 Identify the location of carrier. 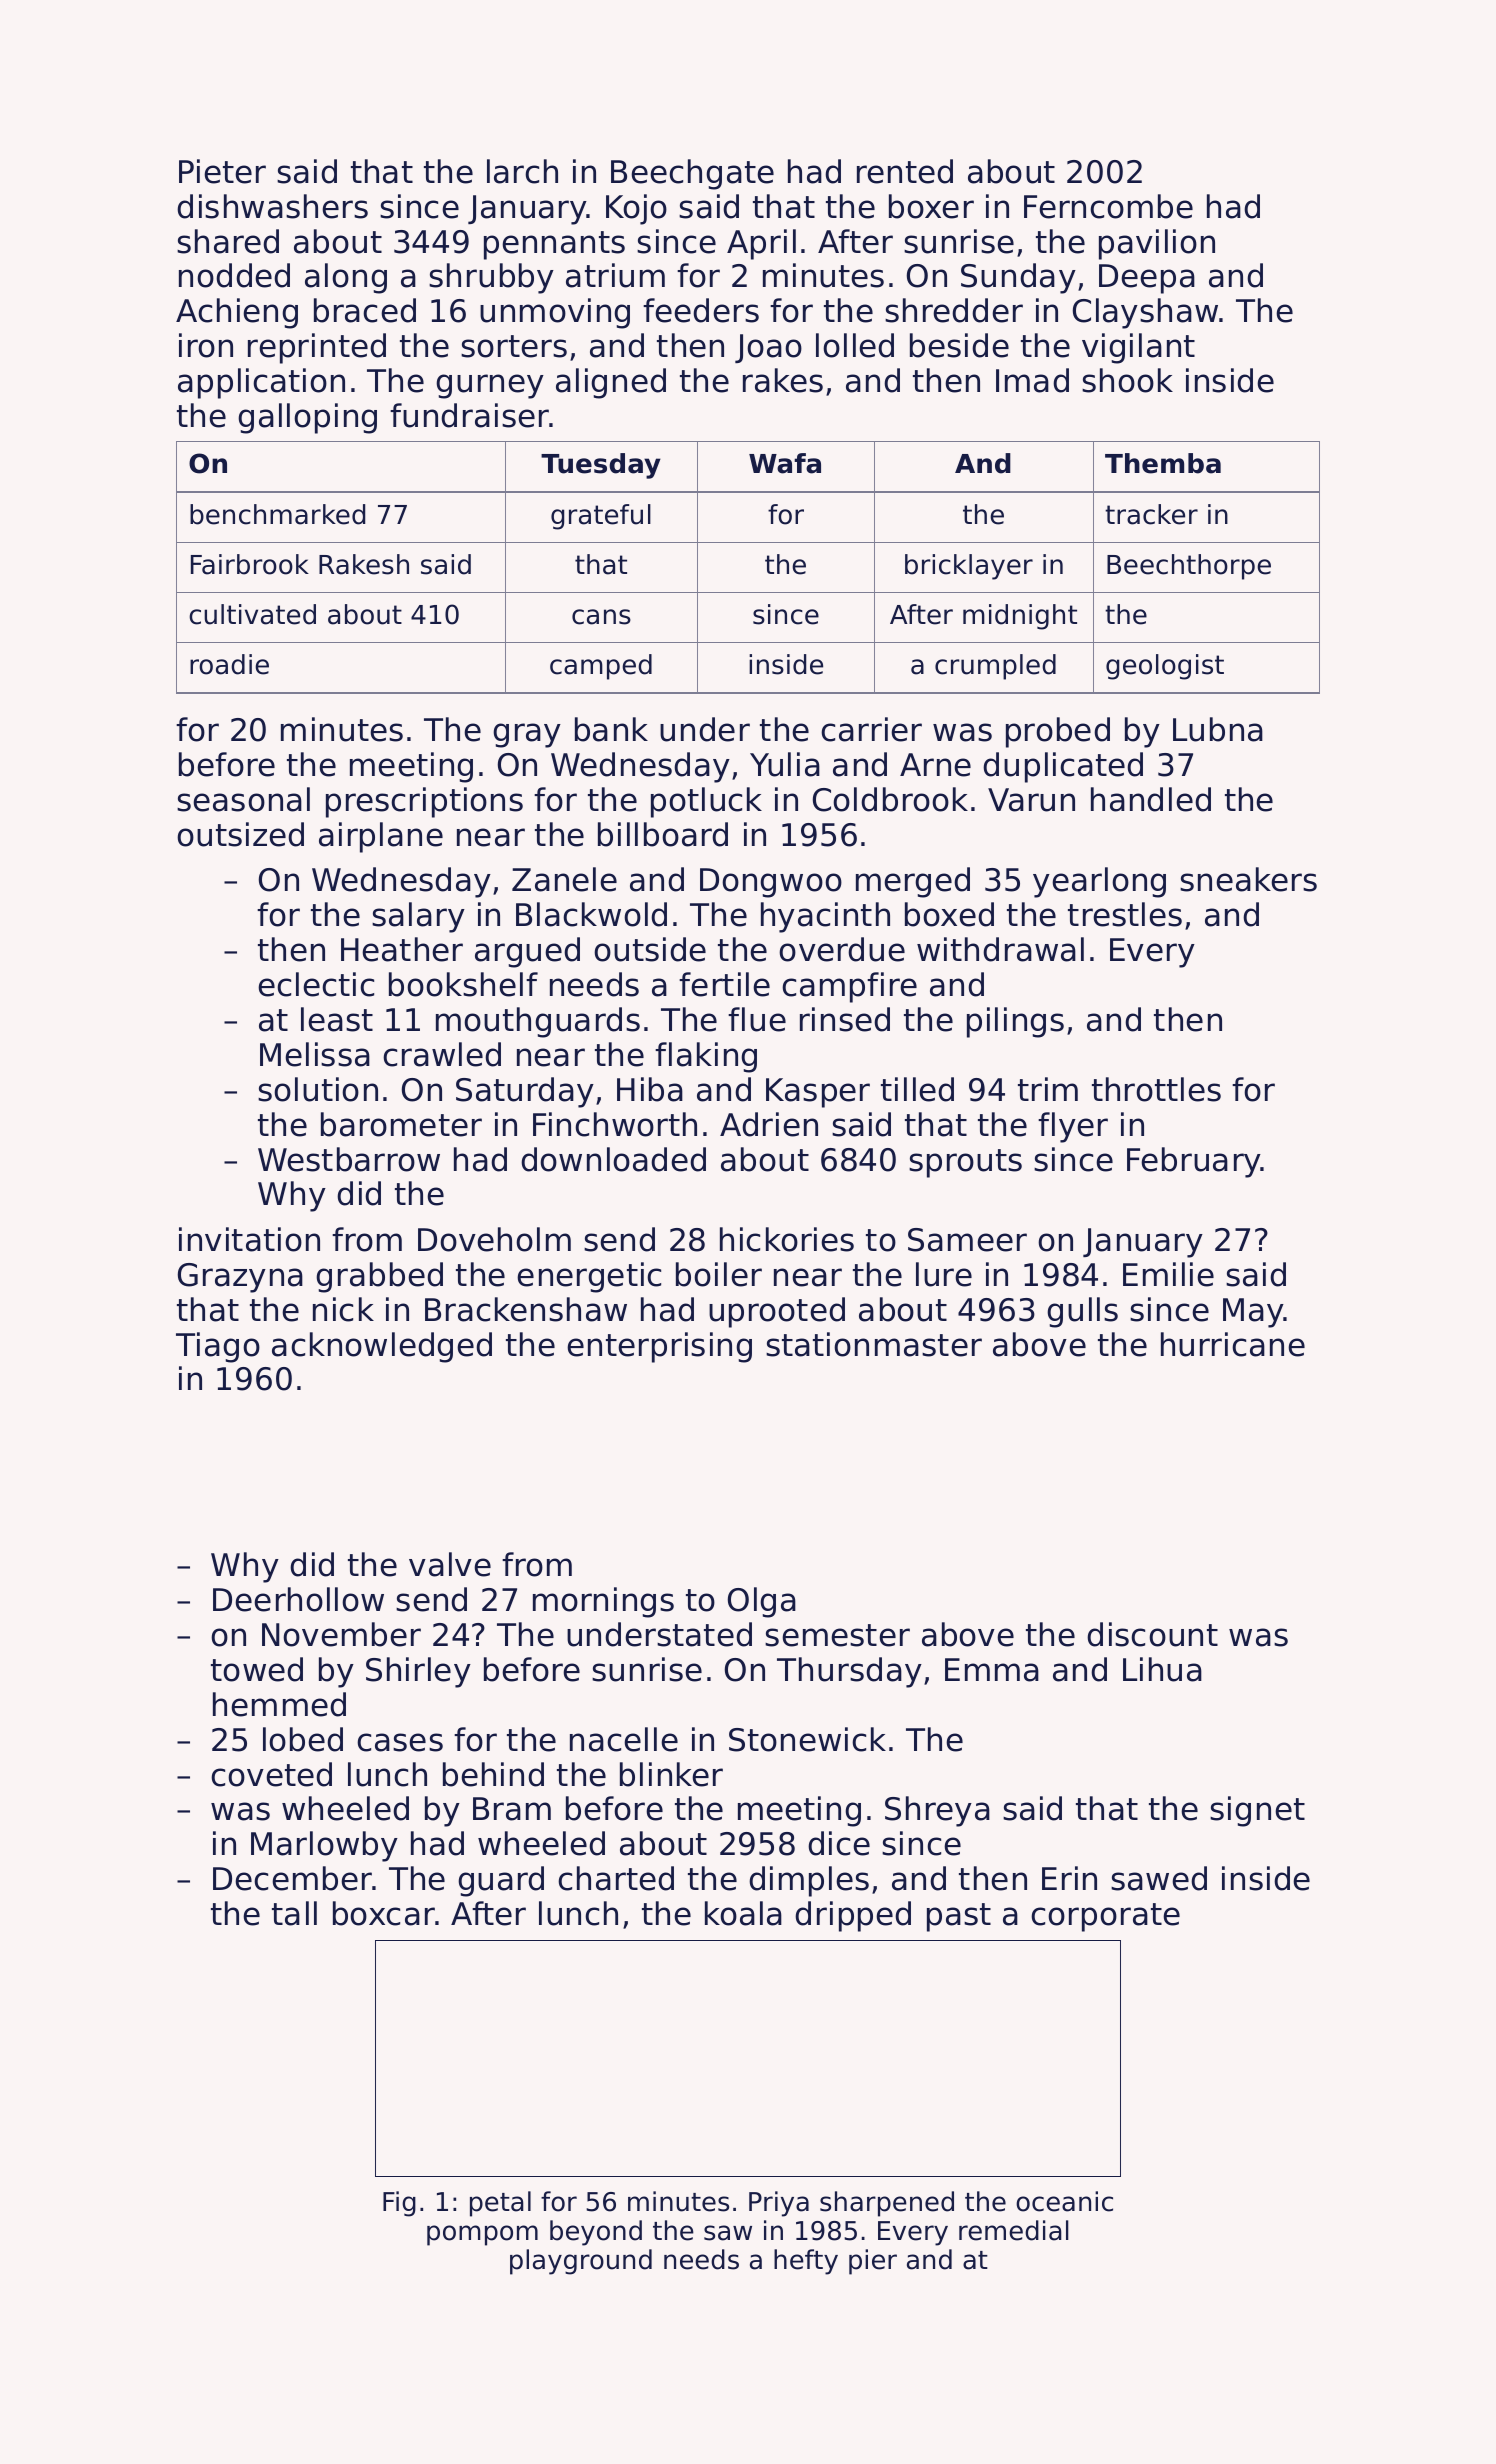
(871, 729).
